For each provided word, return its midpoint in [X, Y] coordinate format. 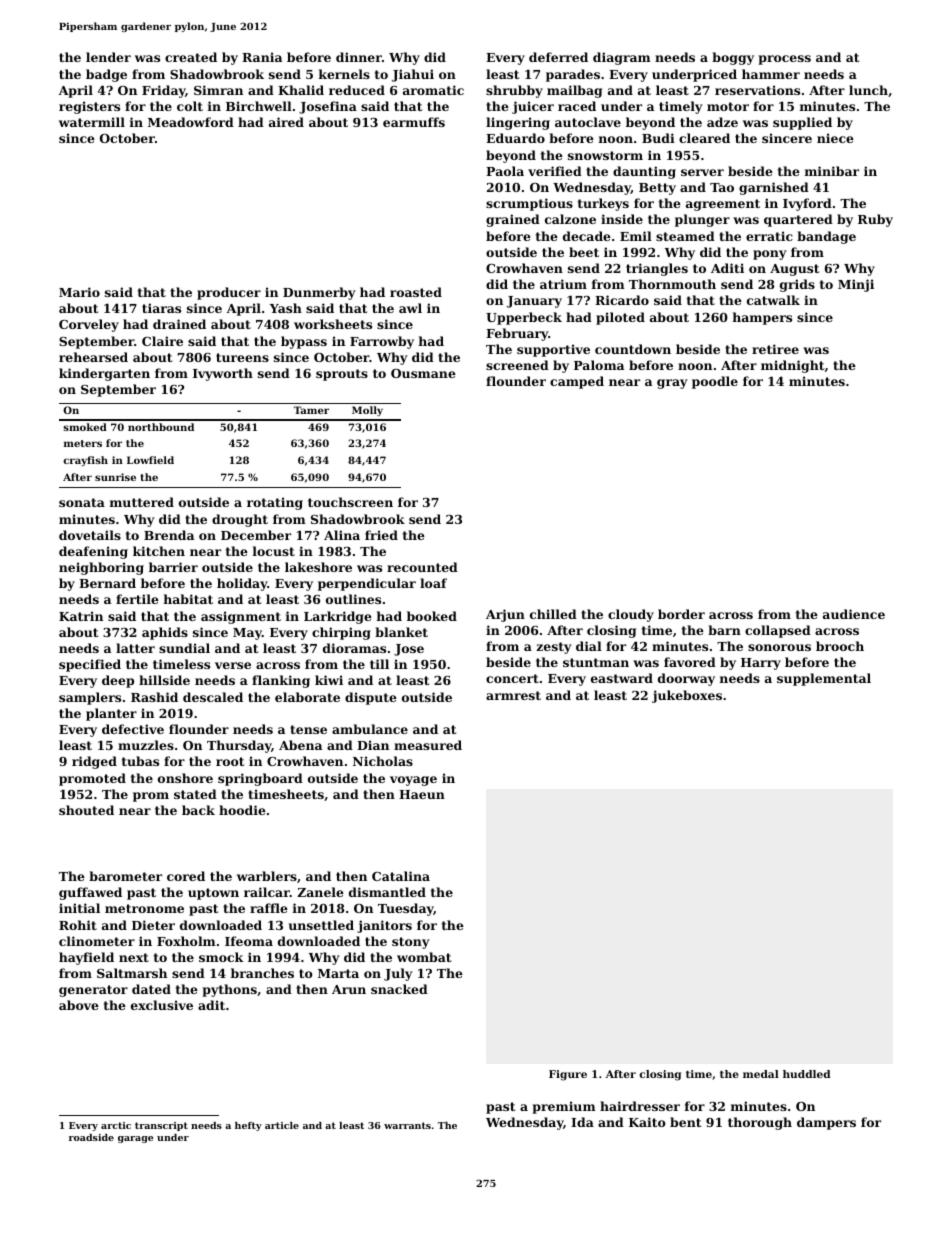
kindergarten [104, 374]
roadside [91, 1137]
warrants [407, 1125]
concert [512, 678]
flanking [281, 681]
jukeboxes [687, 696]
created [191, 57]
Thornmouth [672, 284]
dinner [359, 57]
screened [517, 365]
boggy [733, 58]
